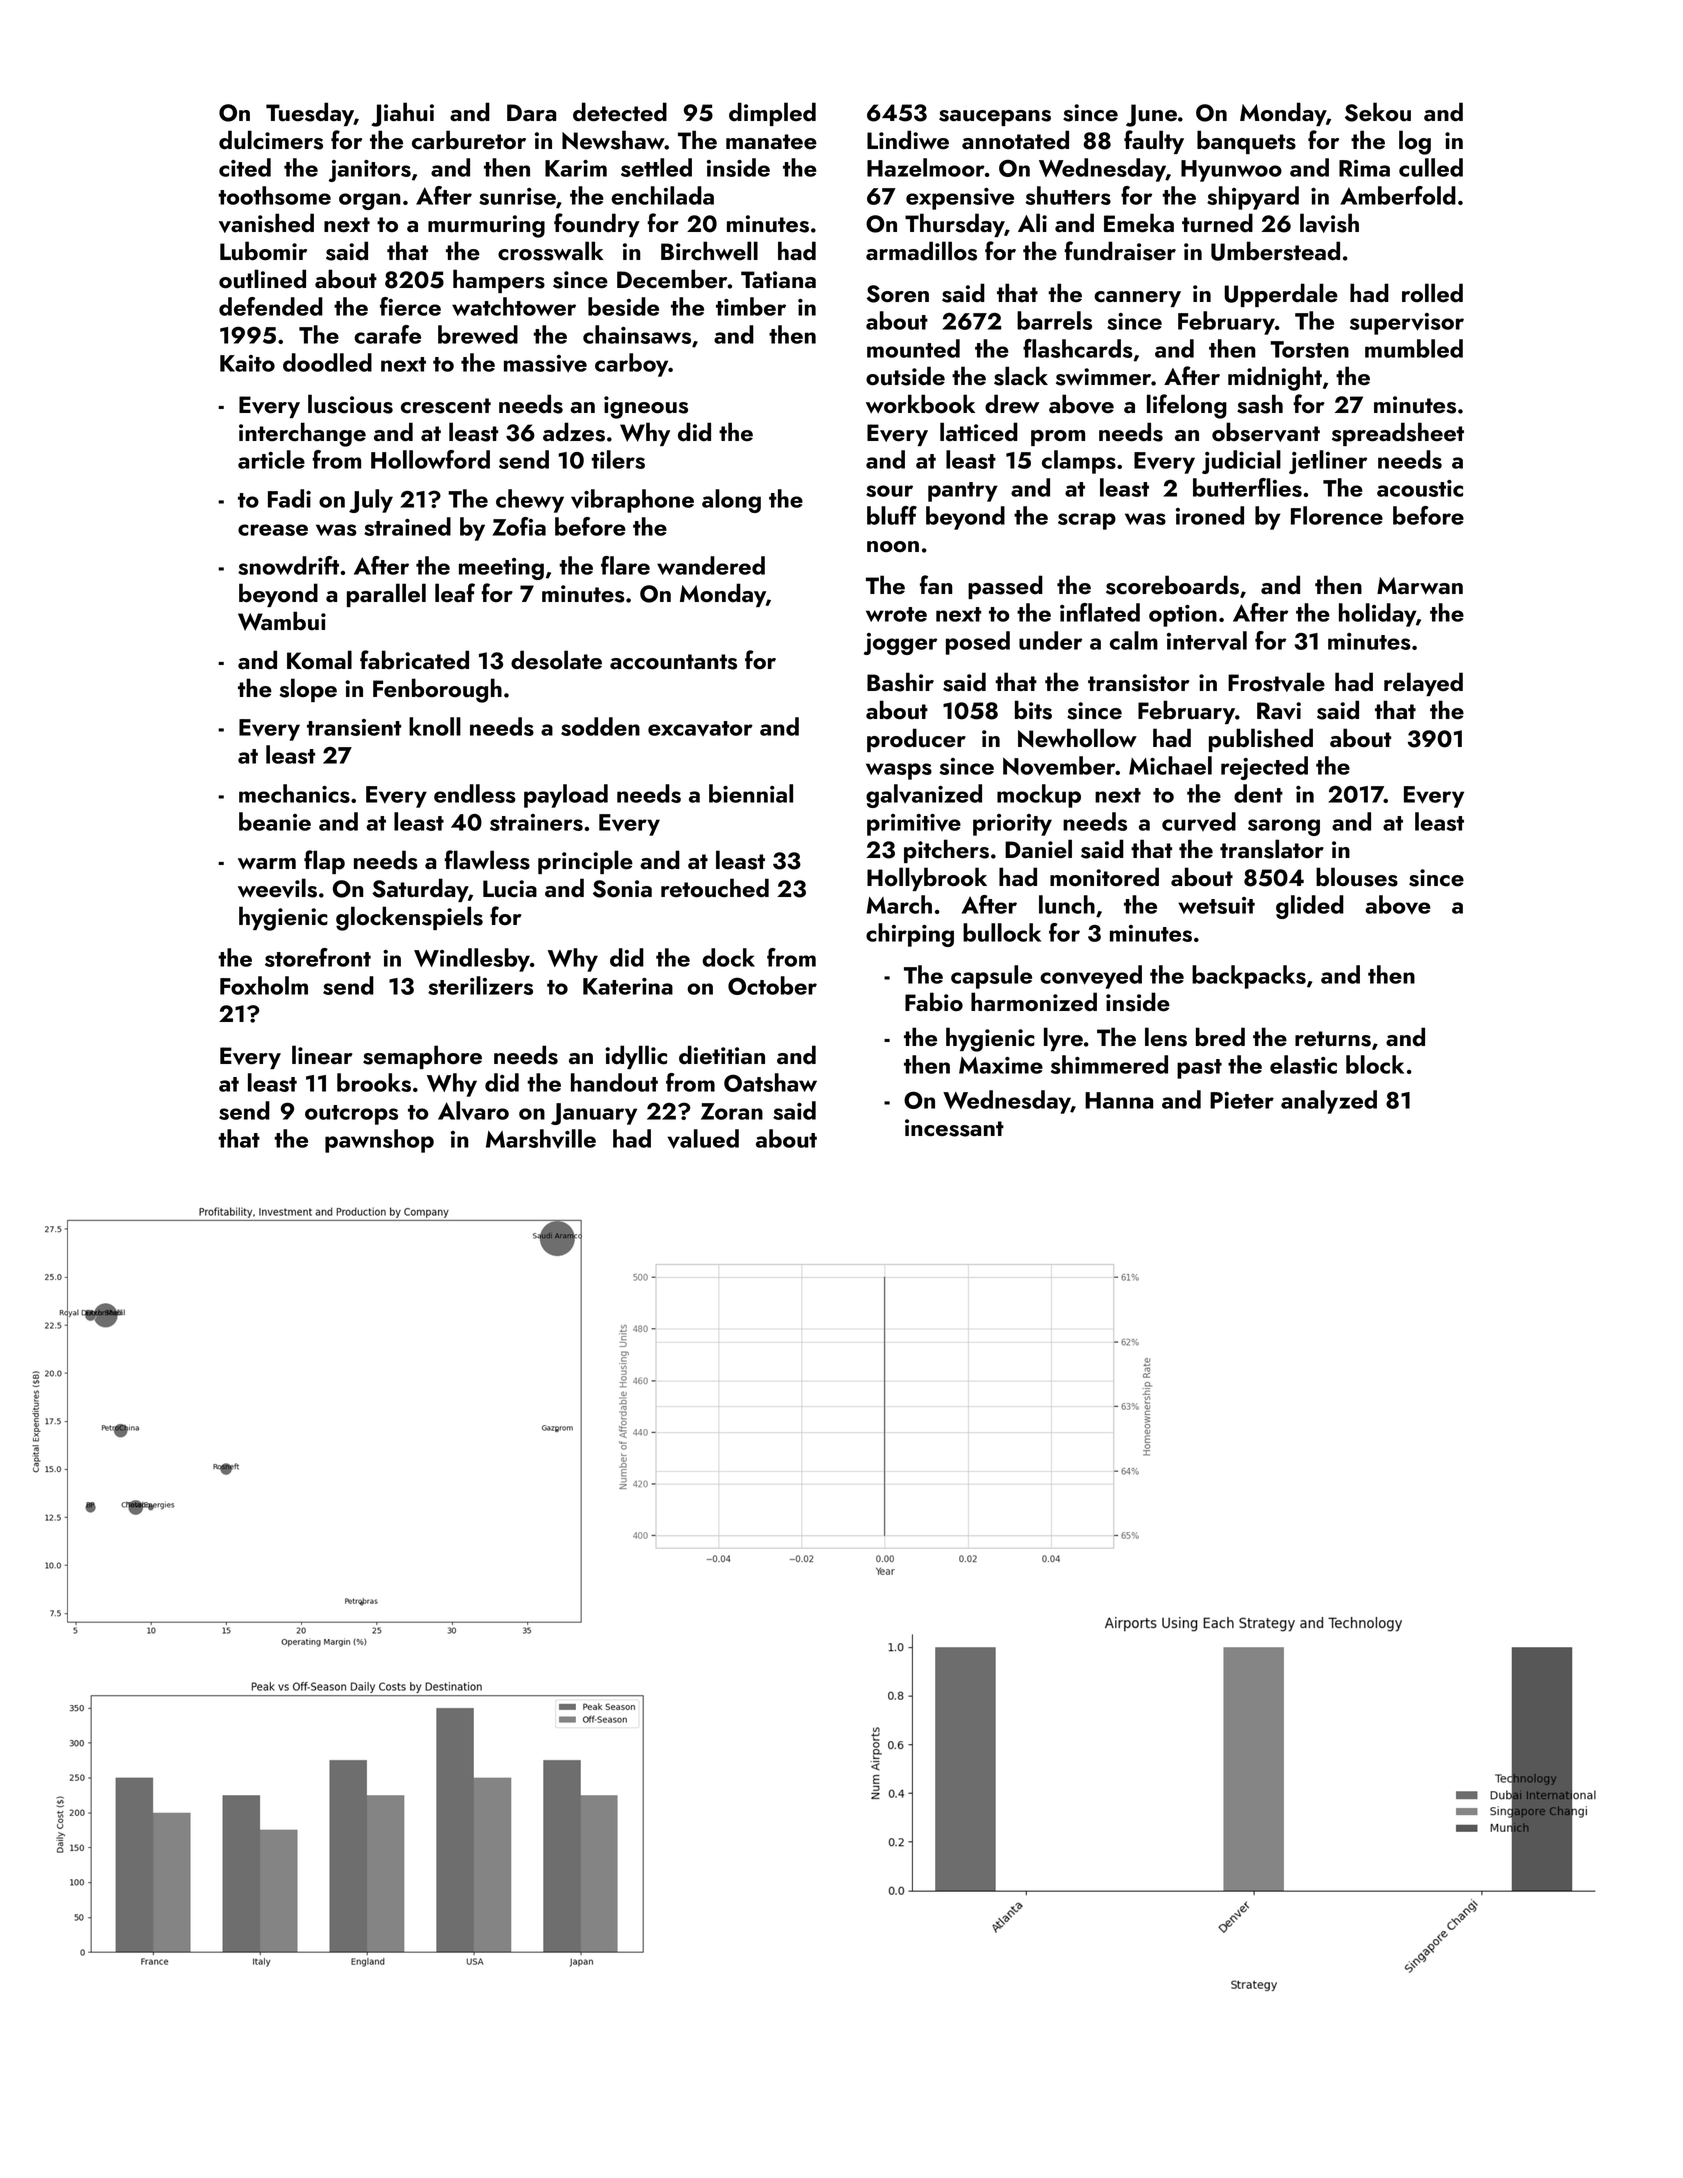  What do you see at coordinates (473, 1111) in the screenshot?
I see `Alvaro` at bounding box center [473, 1111].
